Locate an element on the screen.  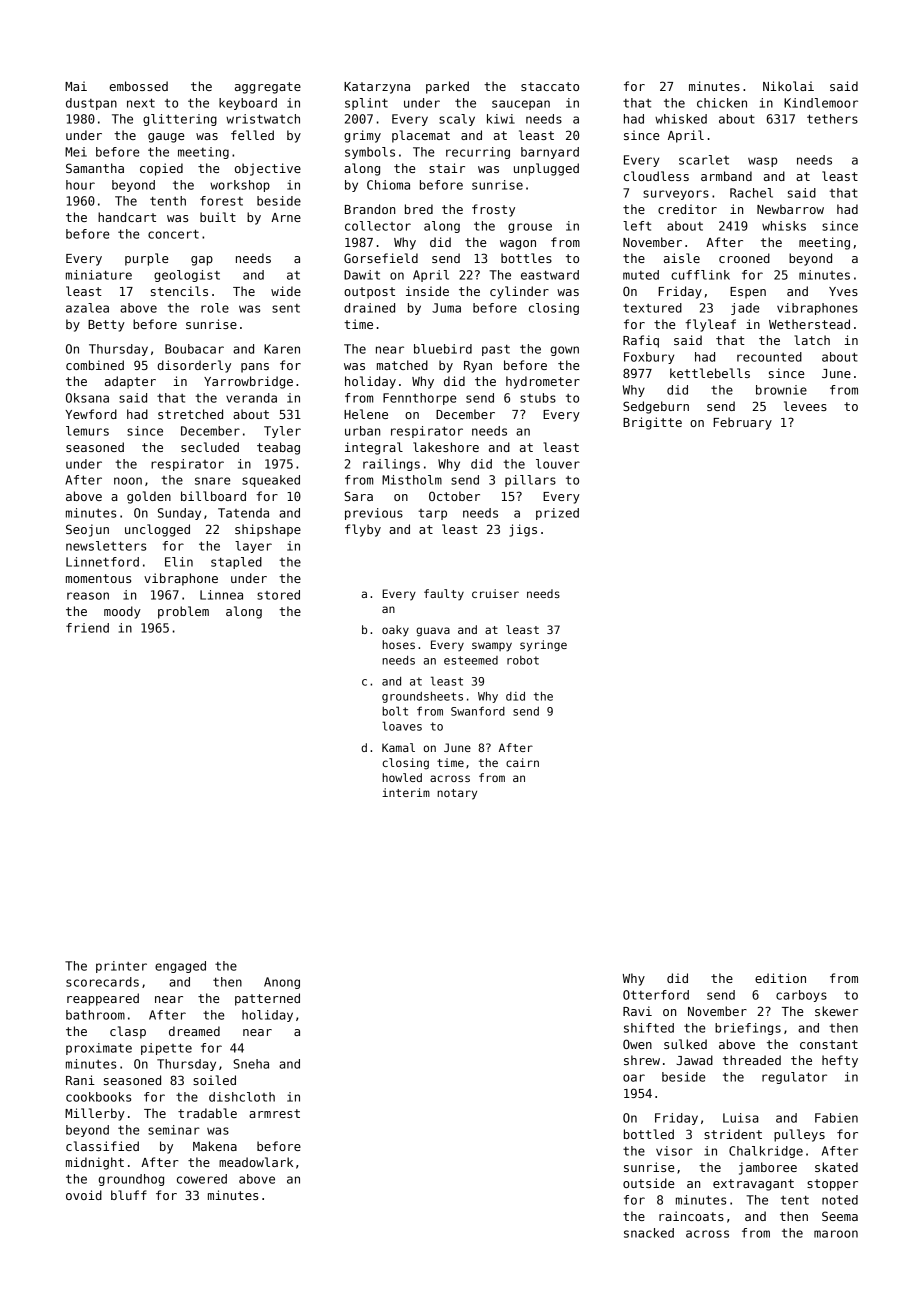
azalea is located at coordinates (87, 308).
